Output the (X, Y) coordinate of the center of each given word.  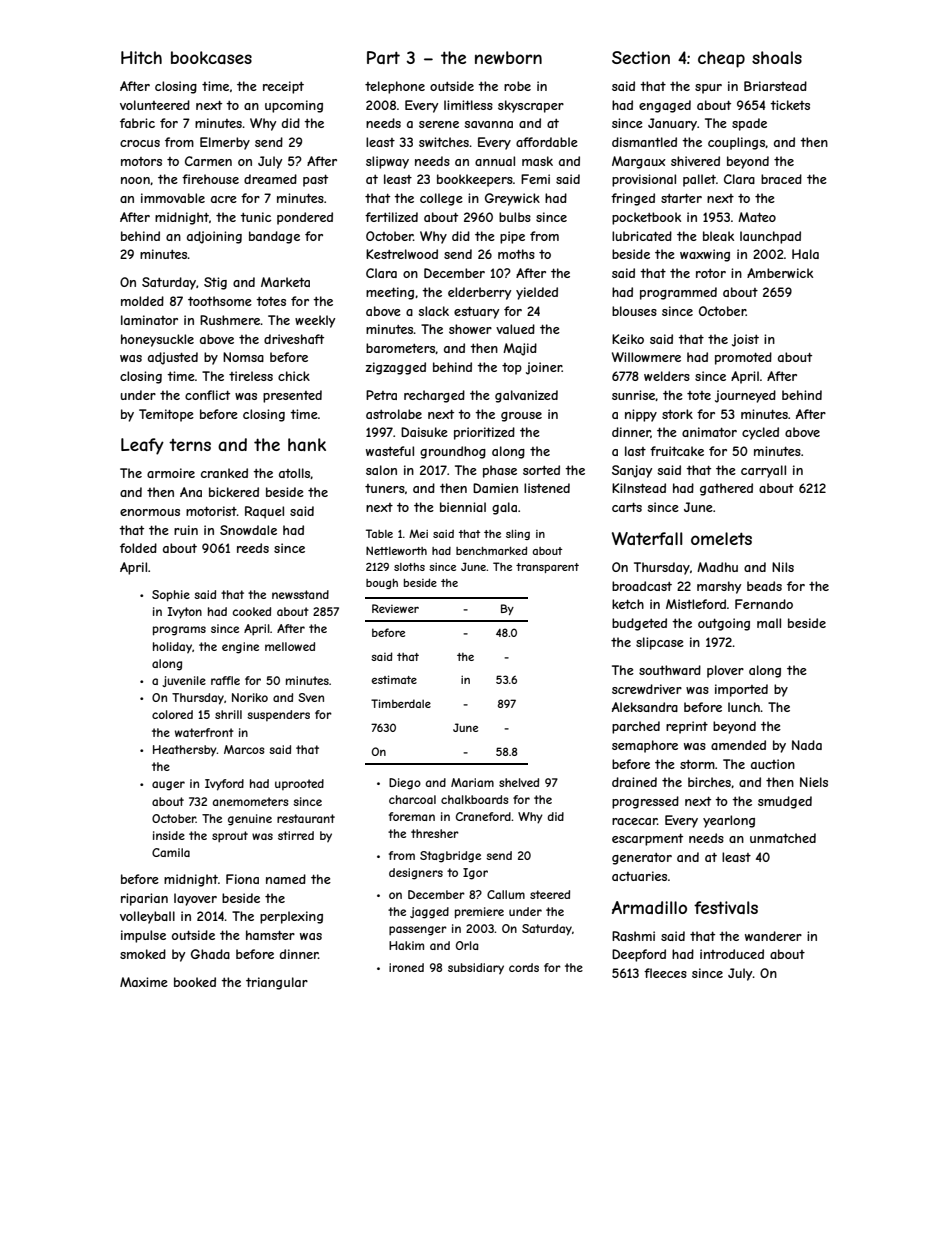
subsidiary (476, 968)
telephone (395, 87)
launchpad (770, 237)
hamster (270, 935)
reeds (253, 548)
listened (547, 488)
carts (627, 507)
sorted (541, 470)
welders (667, 376)
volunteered (155, 105)
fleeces (665, 973)
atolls (295, 473)
